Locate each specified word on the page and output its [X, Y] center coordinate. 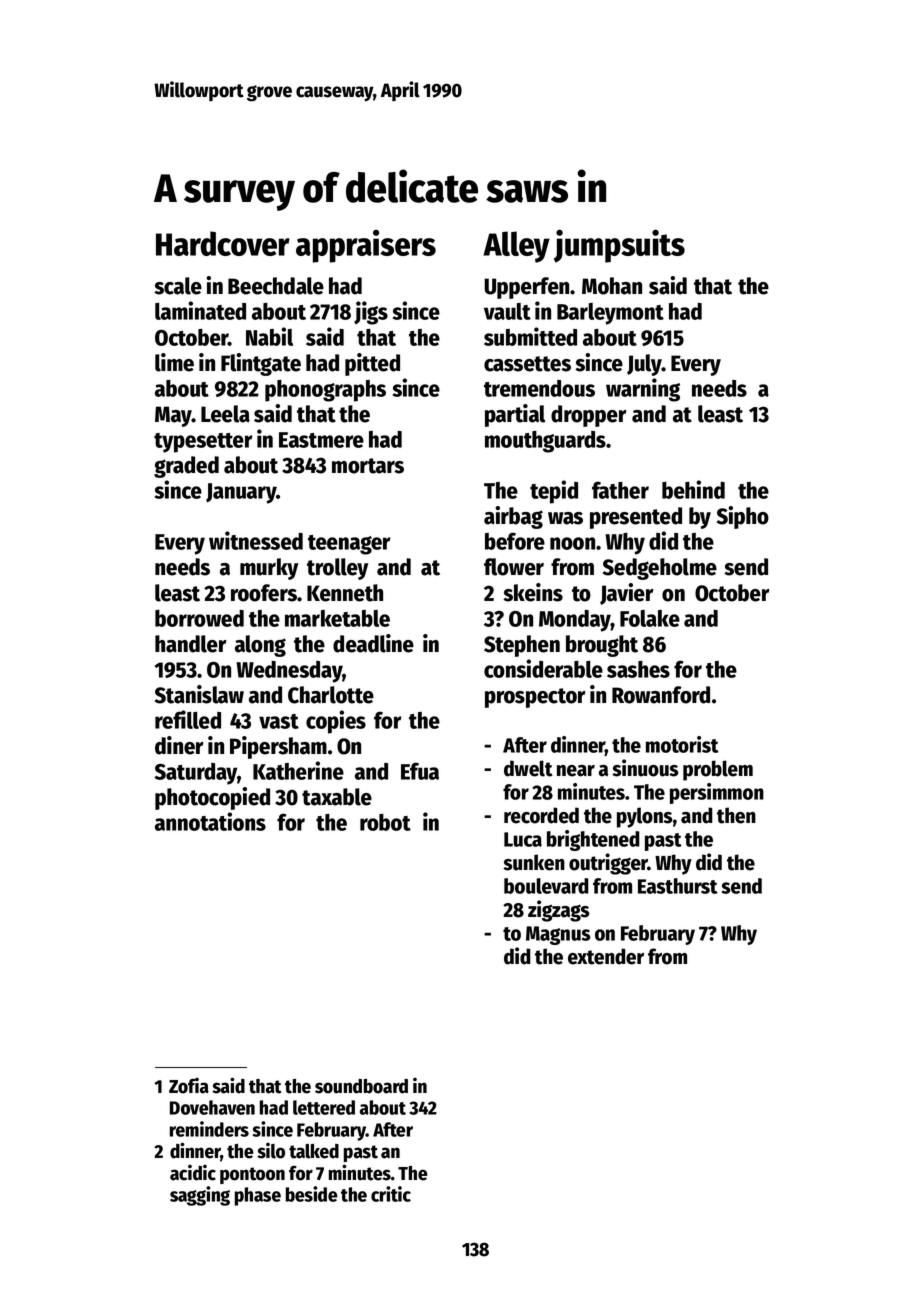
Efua [420, 771]
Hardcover [223, 243]
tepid [554, 492]
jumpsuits [619, 246]
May [173, 416]
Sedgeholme [660, 569]
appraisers [366, 246]
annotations [210, 821]
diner [179, 745]
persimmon [717, 793]
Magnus [558, 935]
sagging [200, 1196]
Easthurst [678, 886]
